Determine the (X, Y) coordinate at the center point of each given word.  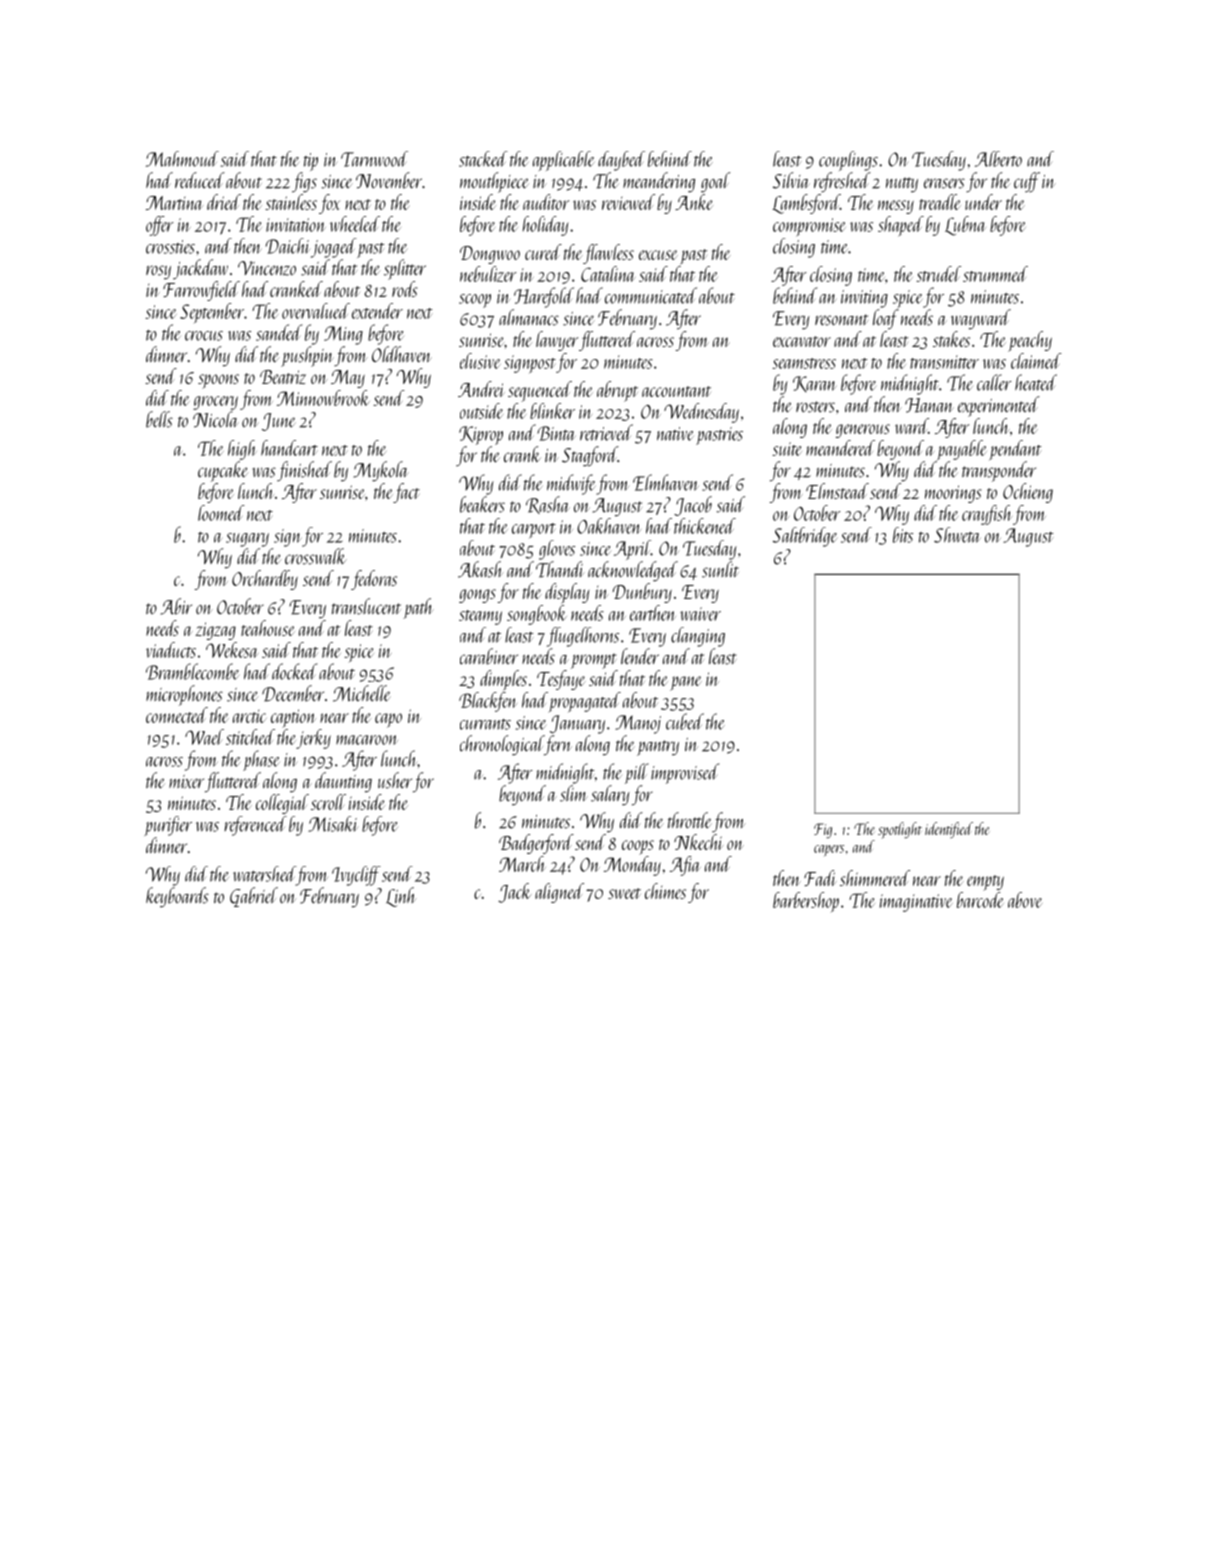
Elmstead (837, 491)
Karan (814, 384)
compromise (809, 227)
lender (640, 656)
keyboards (177, 897)
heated (1036, 382)
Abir (176, 606)
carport (534, 530)
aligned (559, 893)
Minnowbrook (323, 398)
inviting (864, 299)
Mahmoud (182, 159)
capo (388, 720)
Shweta (957, 535)
